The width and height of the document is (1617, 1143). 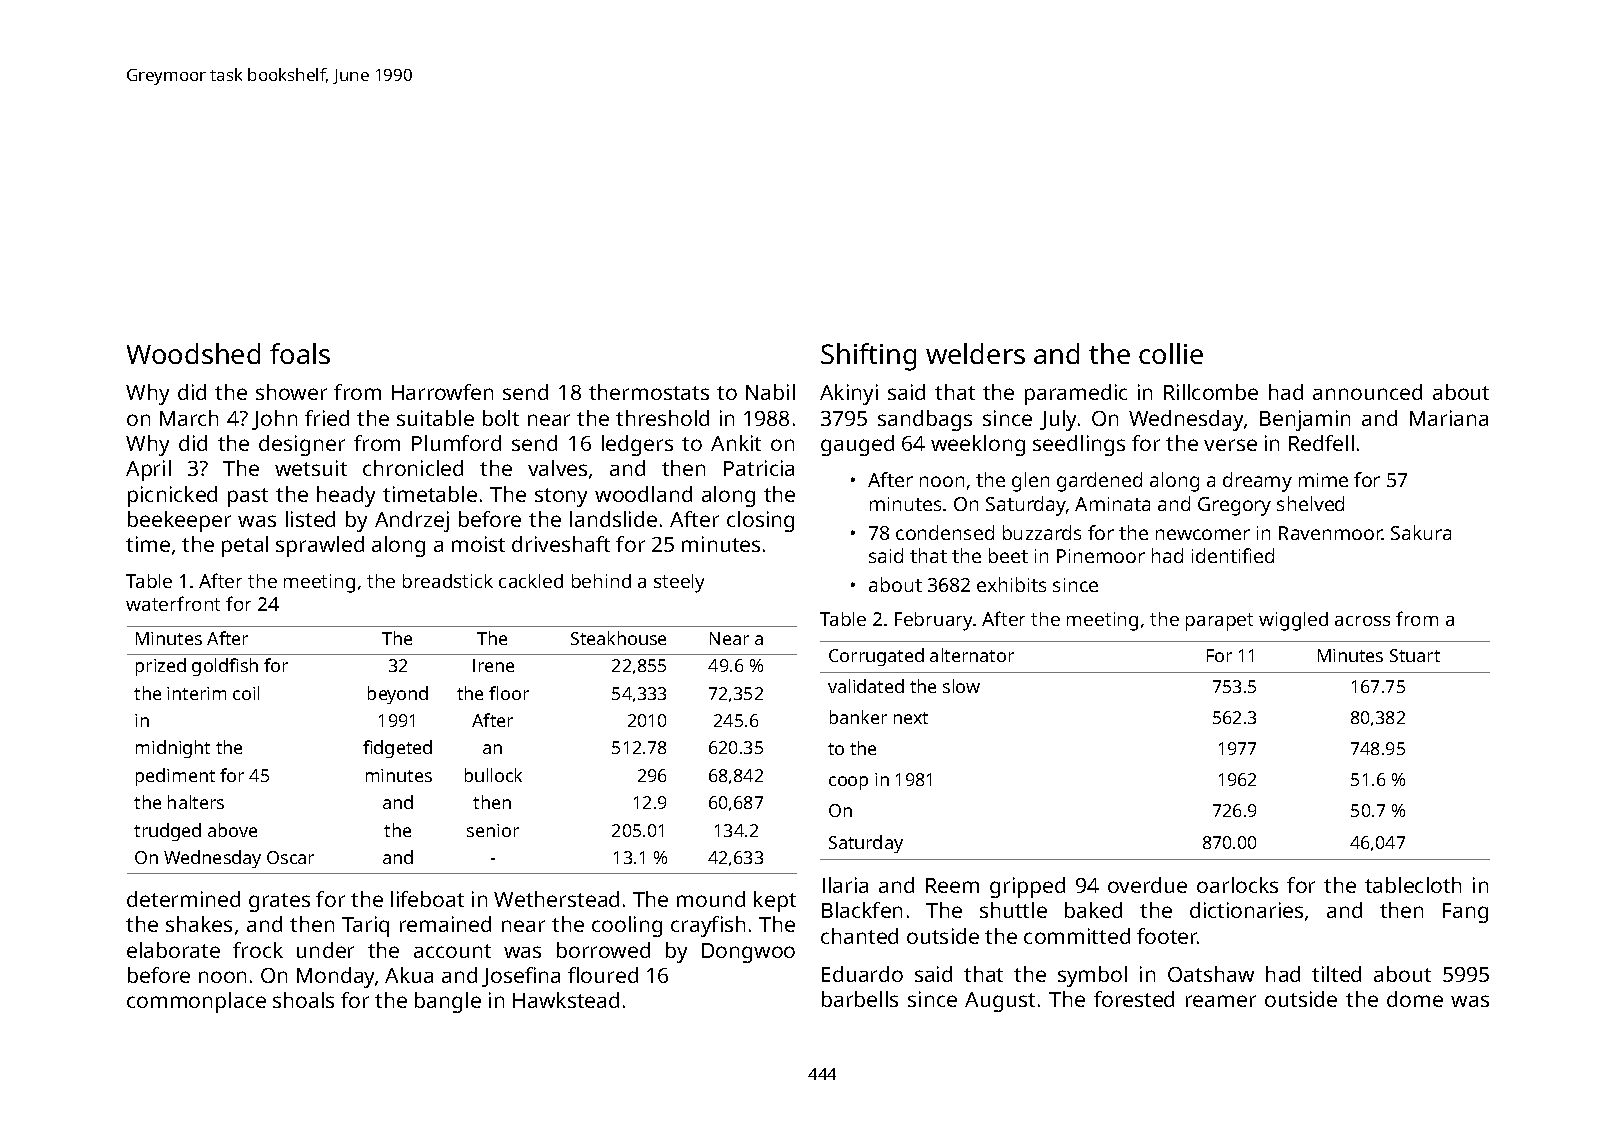 I want to click on beekeeper, so click(x=179, y=521).
